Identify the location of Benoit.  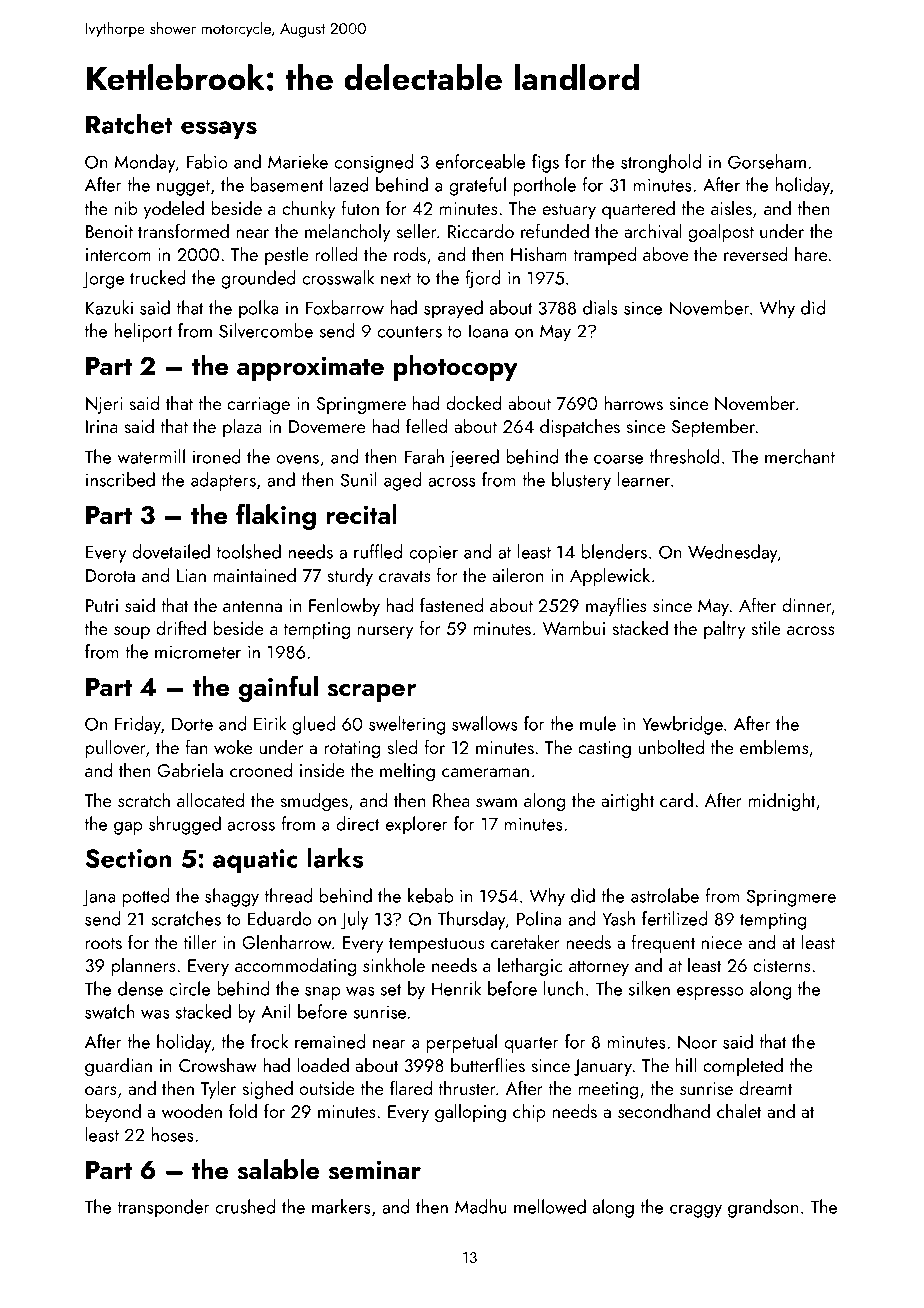
(109, 231).
